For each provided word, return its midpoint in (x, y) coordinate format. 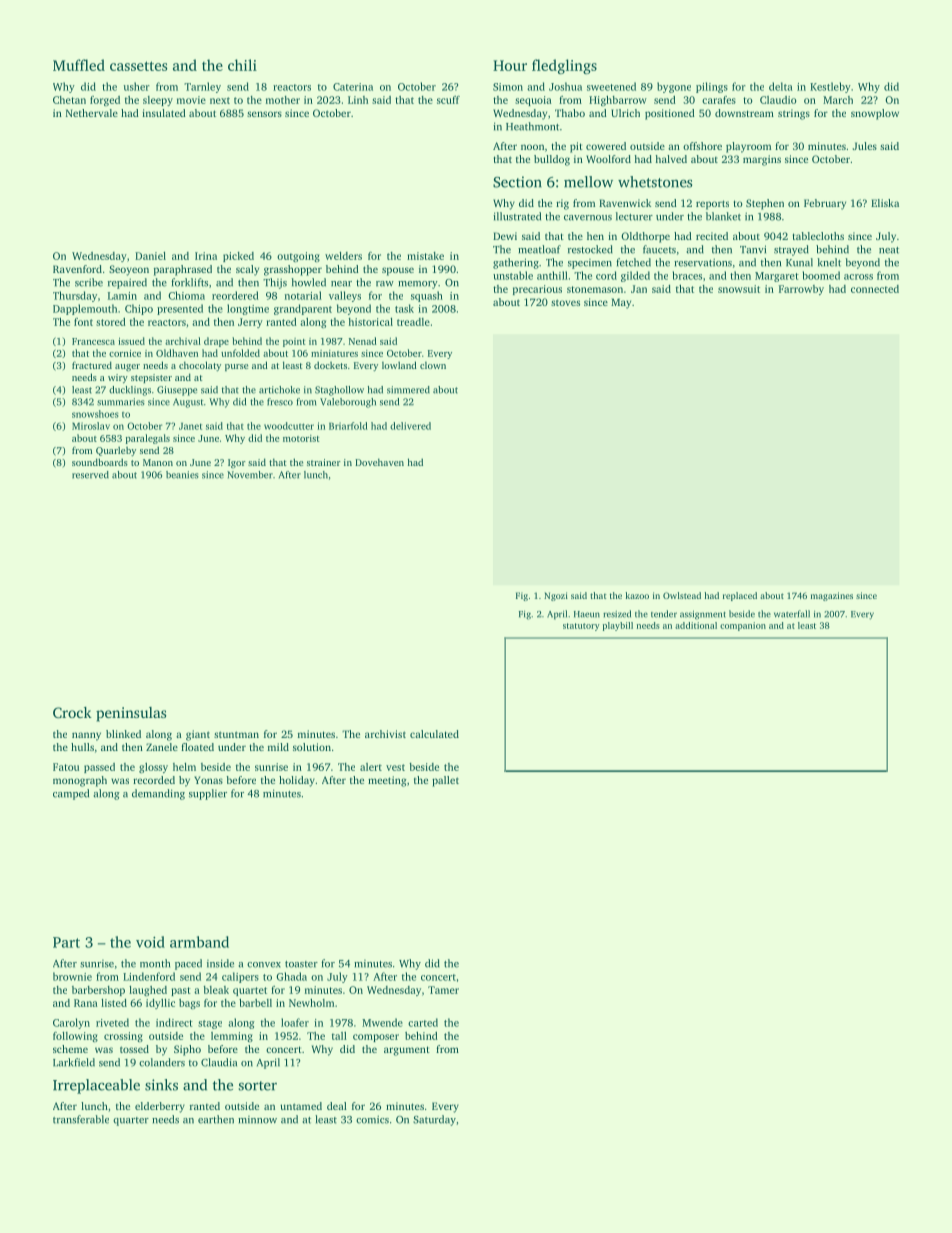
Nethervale (92, 113)
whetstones (655, 182)
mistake (425, 256)
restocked (590, 249)
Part (66, 942)
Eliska (885, 203)
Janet (190, 426)
